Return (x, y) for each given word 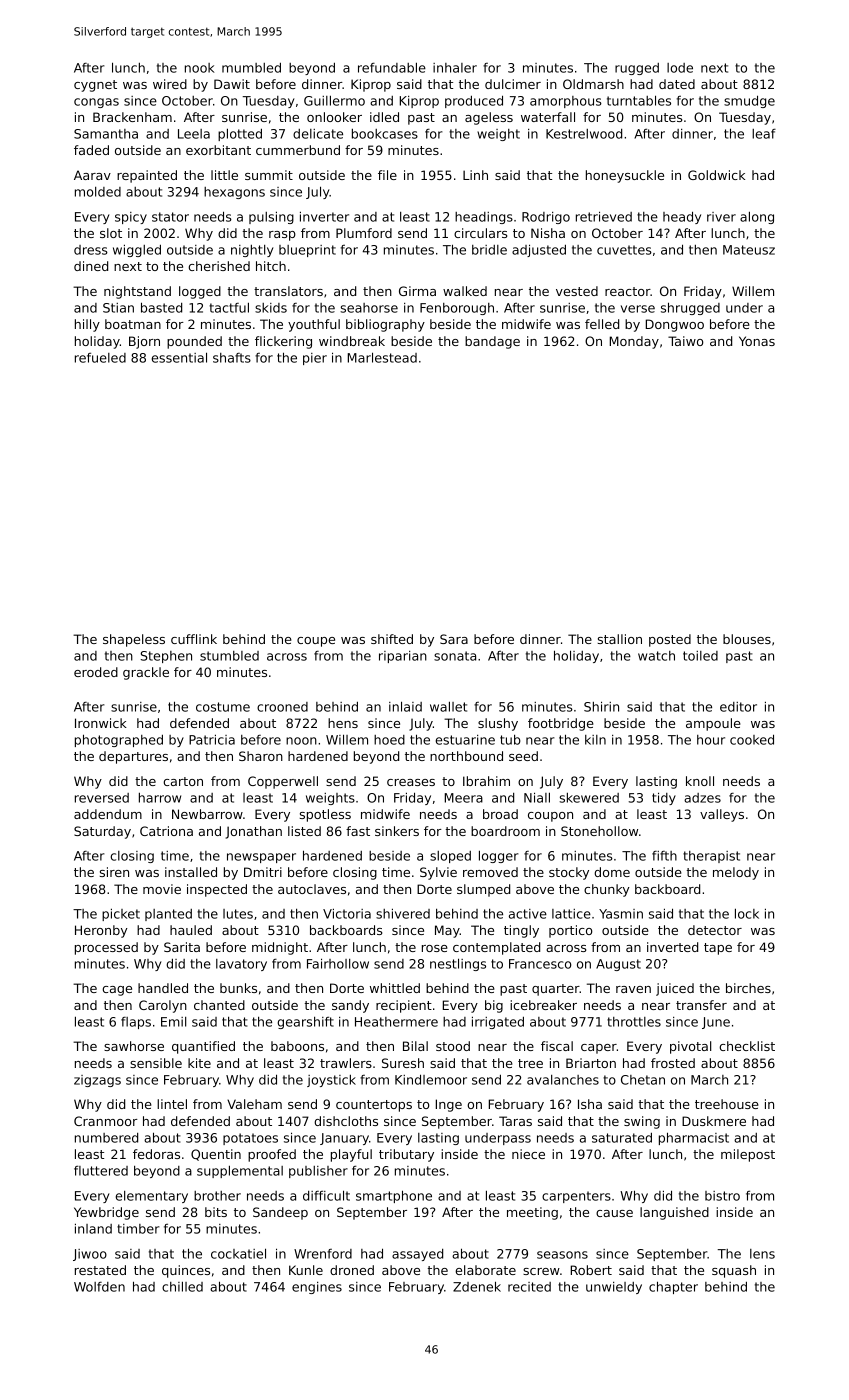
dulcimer (513, 84)
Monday (634, 342)
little (224, 175)
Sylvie (438, 873)
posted (670, 640)
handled (163, 988)
